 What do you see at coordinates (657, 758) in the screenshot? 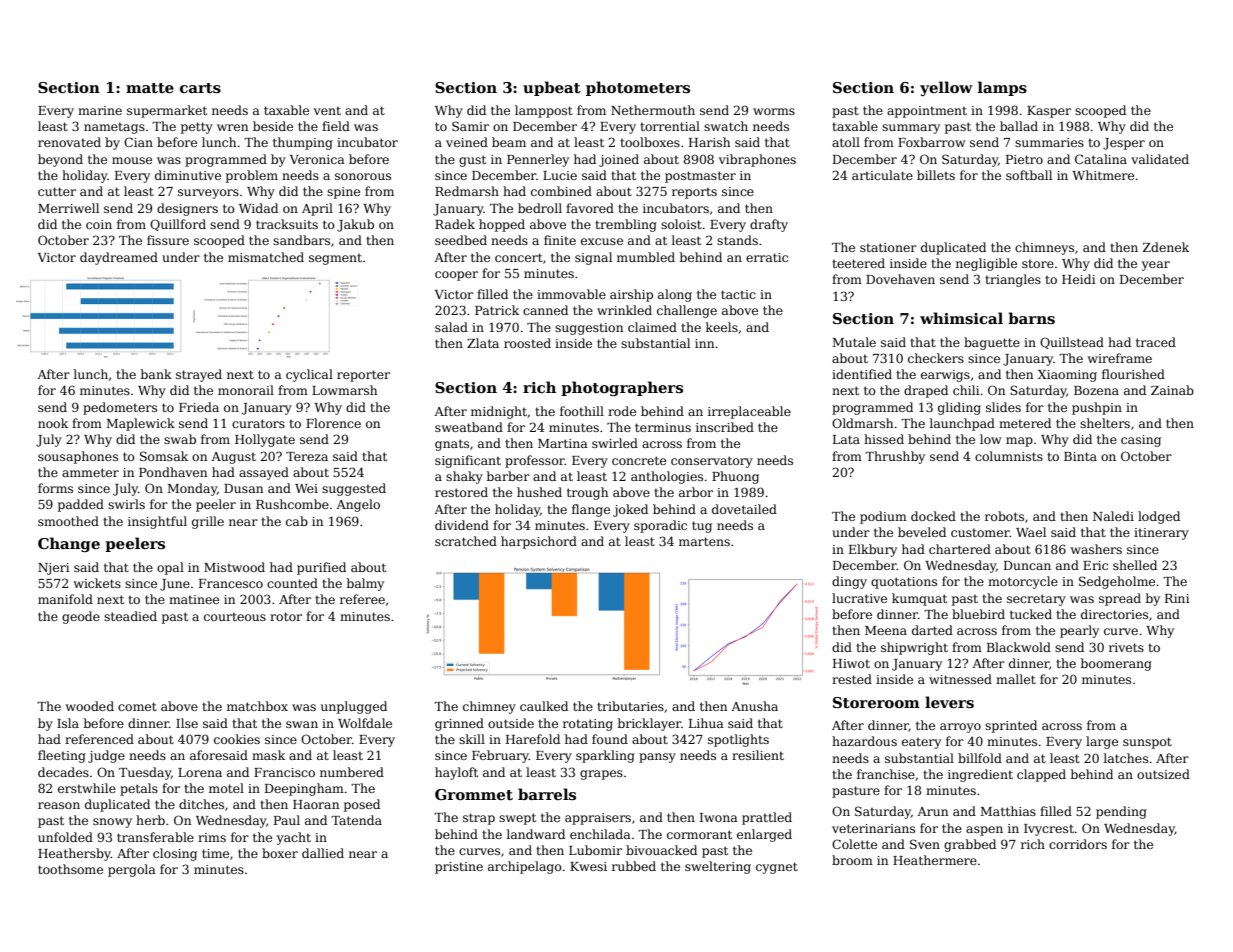
I see `pansy` at bounding box center [657, 758].
